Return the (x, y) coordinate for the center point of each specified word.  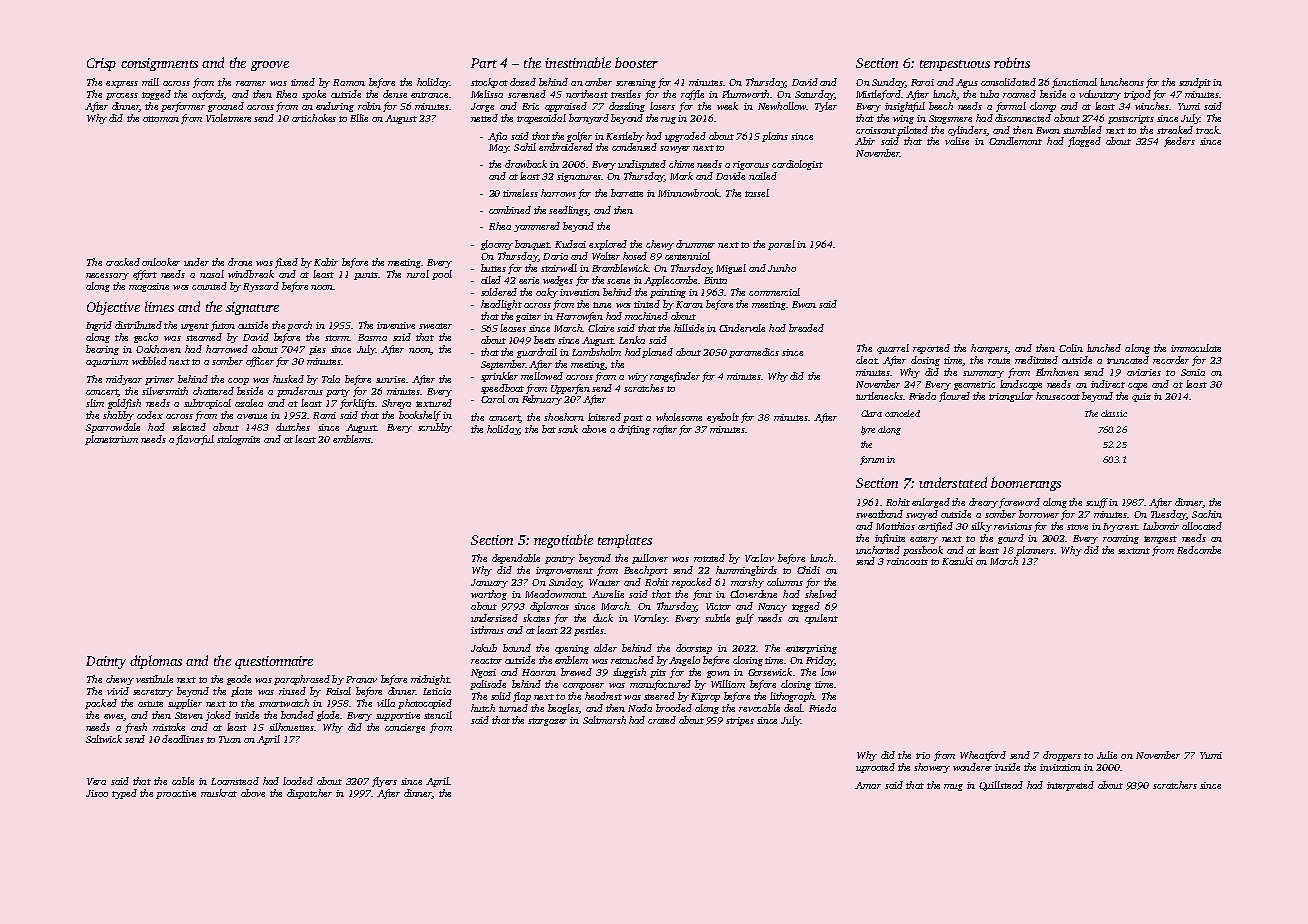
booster (636, 62)
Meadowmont (555, 594)
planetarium (111, 440)
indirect (1108, 384)
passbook (923, 551)
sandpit (1195, 83)
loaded (298, 781)
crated (662, 720)
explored (608, 245)
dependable (516, 559)
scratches (644, 388)
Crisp (101, 64)
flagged (1084, 142)
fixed (286, 263)
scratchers (1175, 785)
